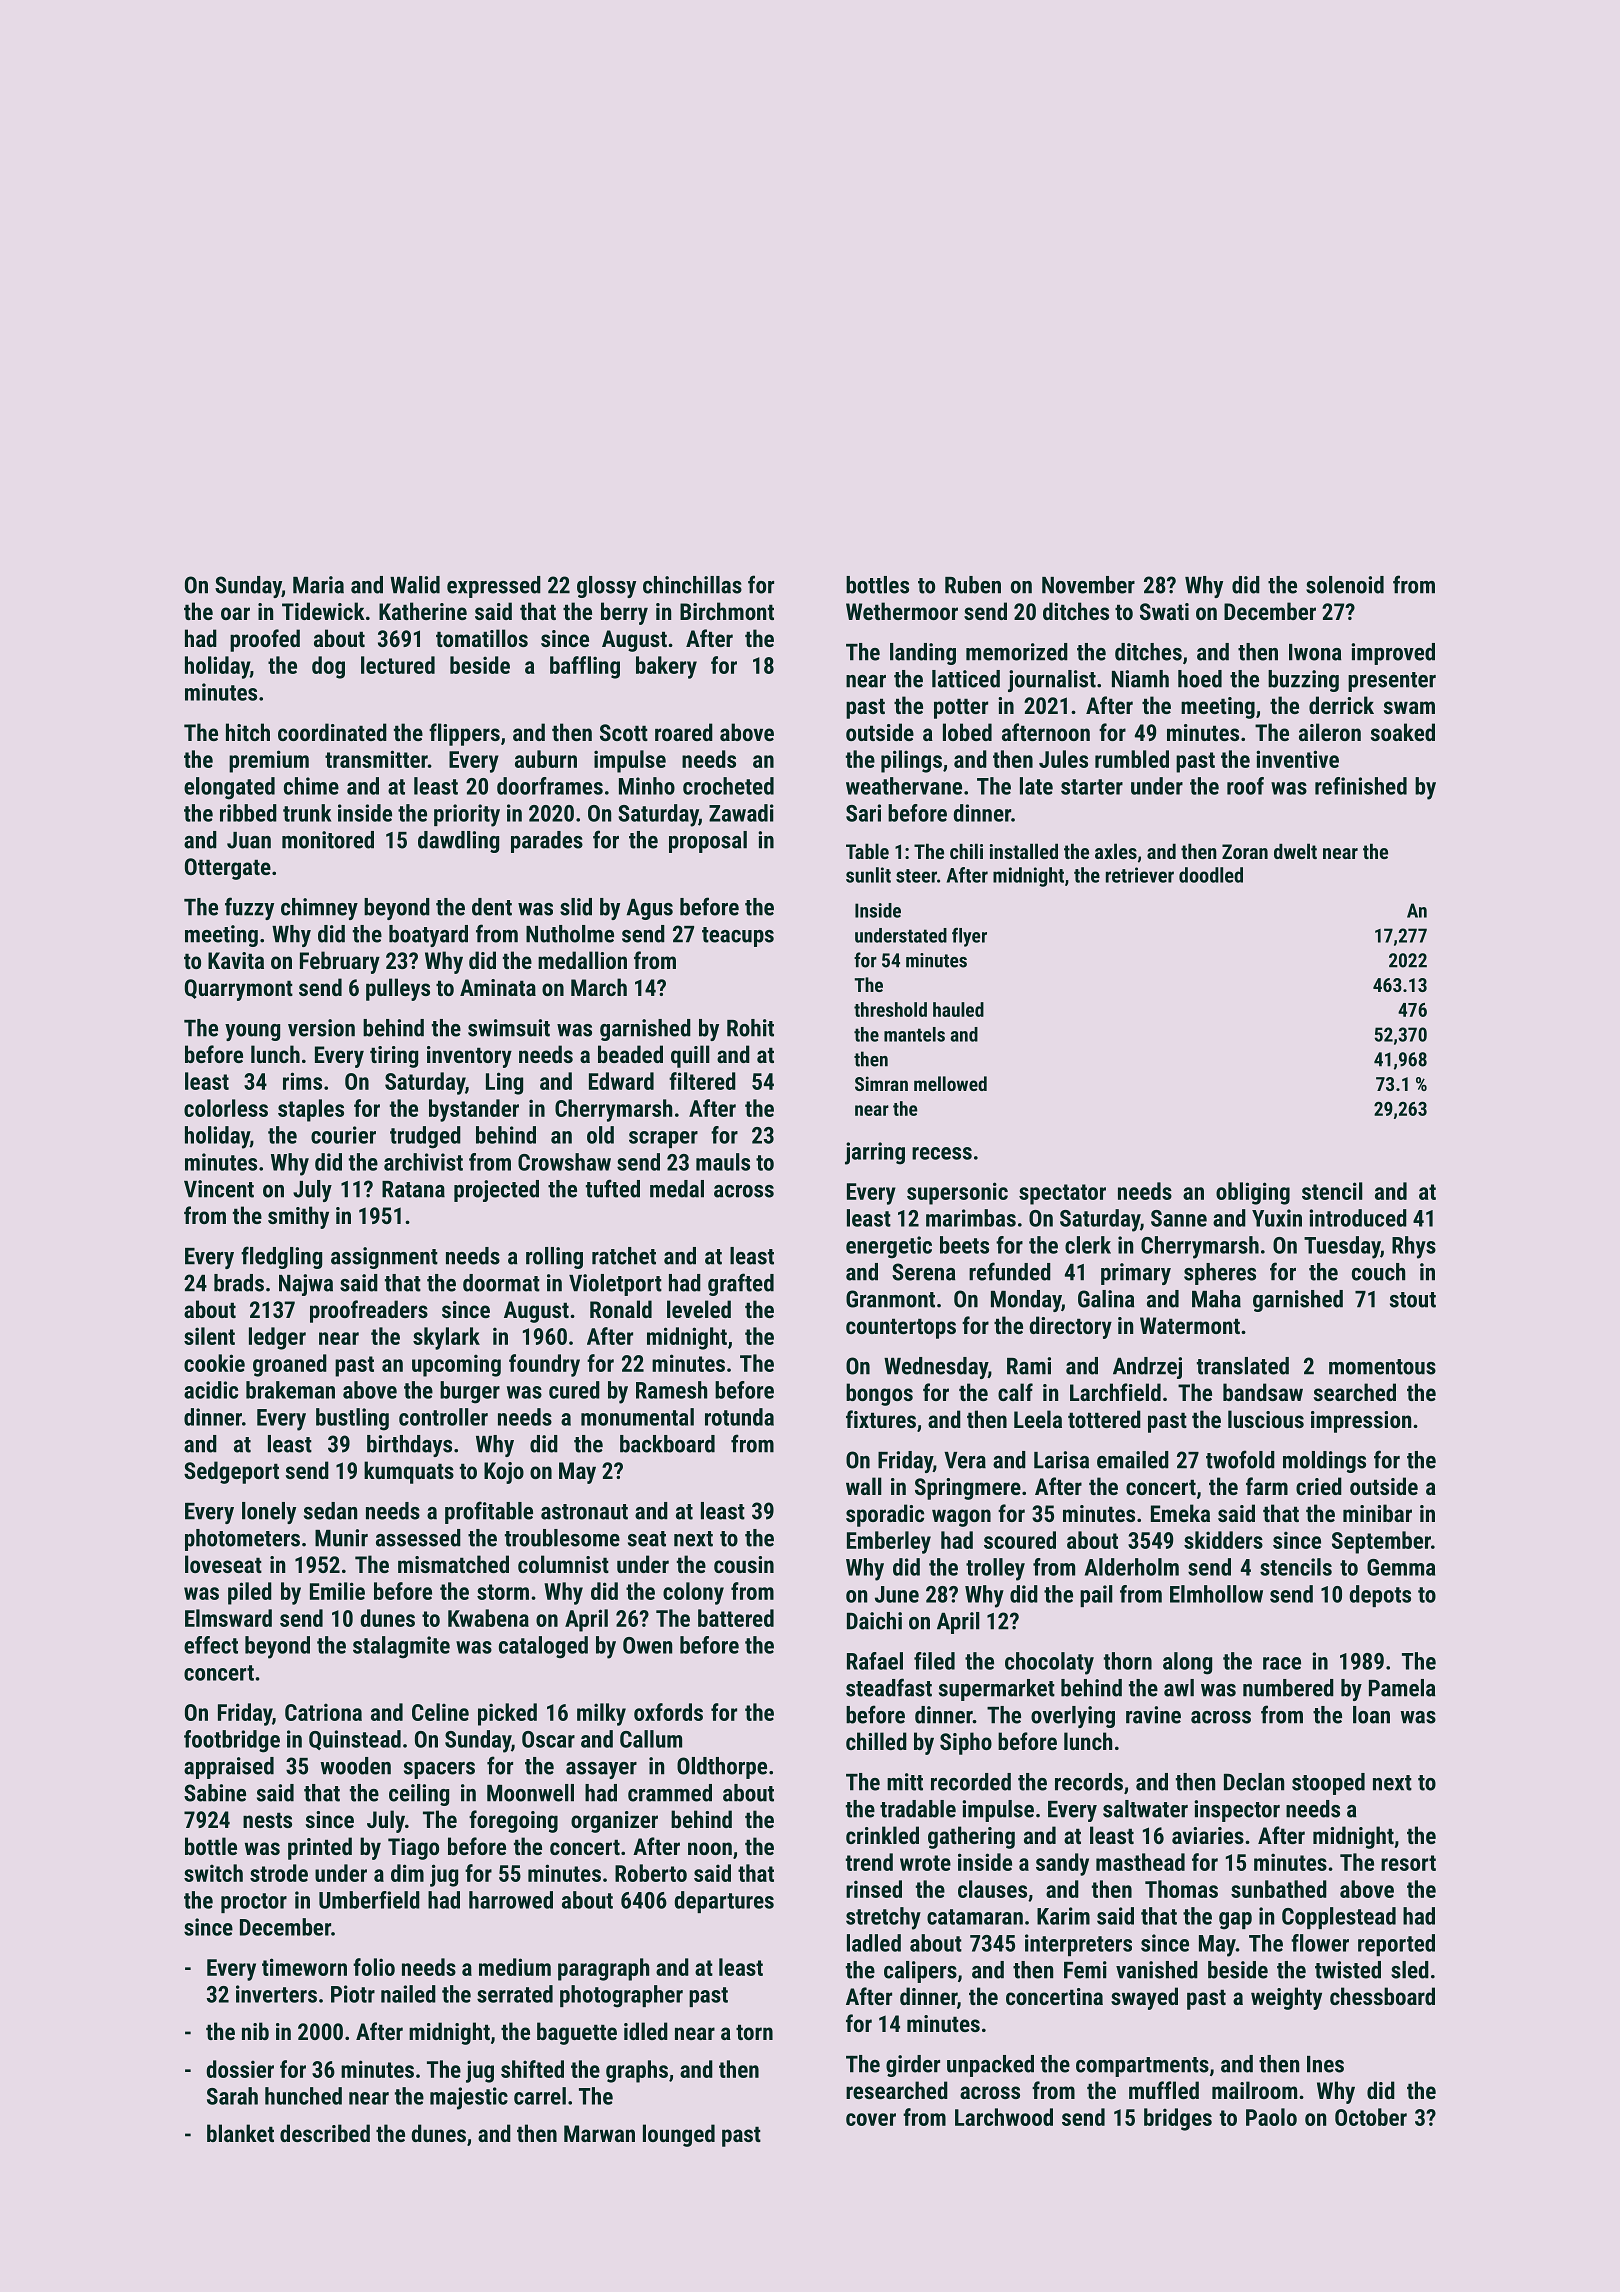 The width and height of the image is (1620, 2292). Describe the element at coordinates (1358, 1218) in the image. I see `introduced` at that location.
